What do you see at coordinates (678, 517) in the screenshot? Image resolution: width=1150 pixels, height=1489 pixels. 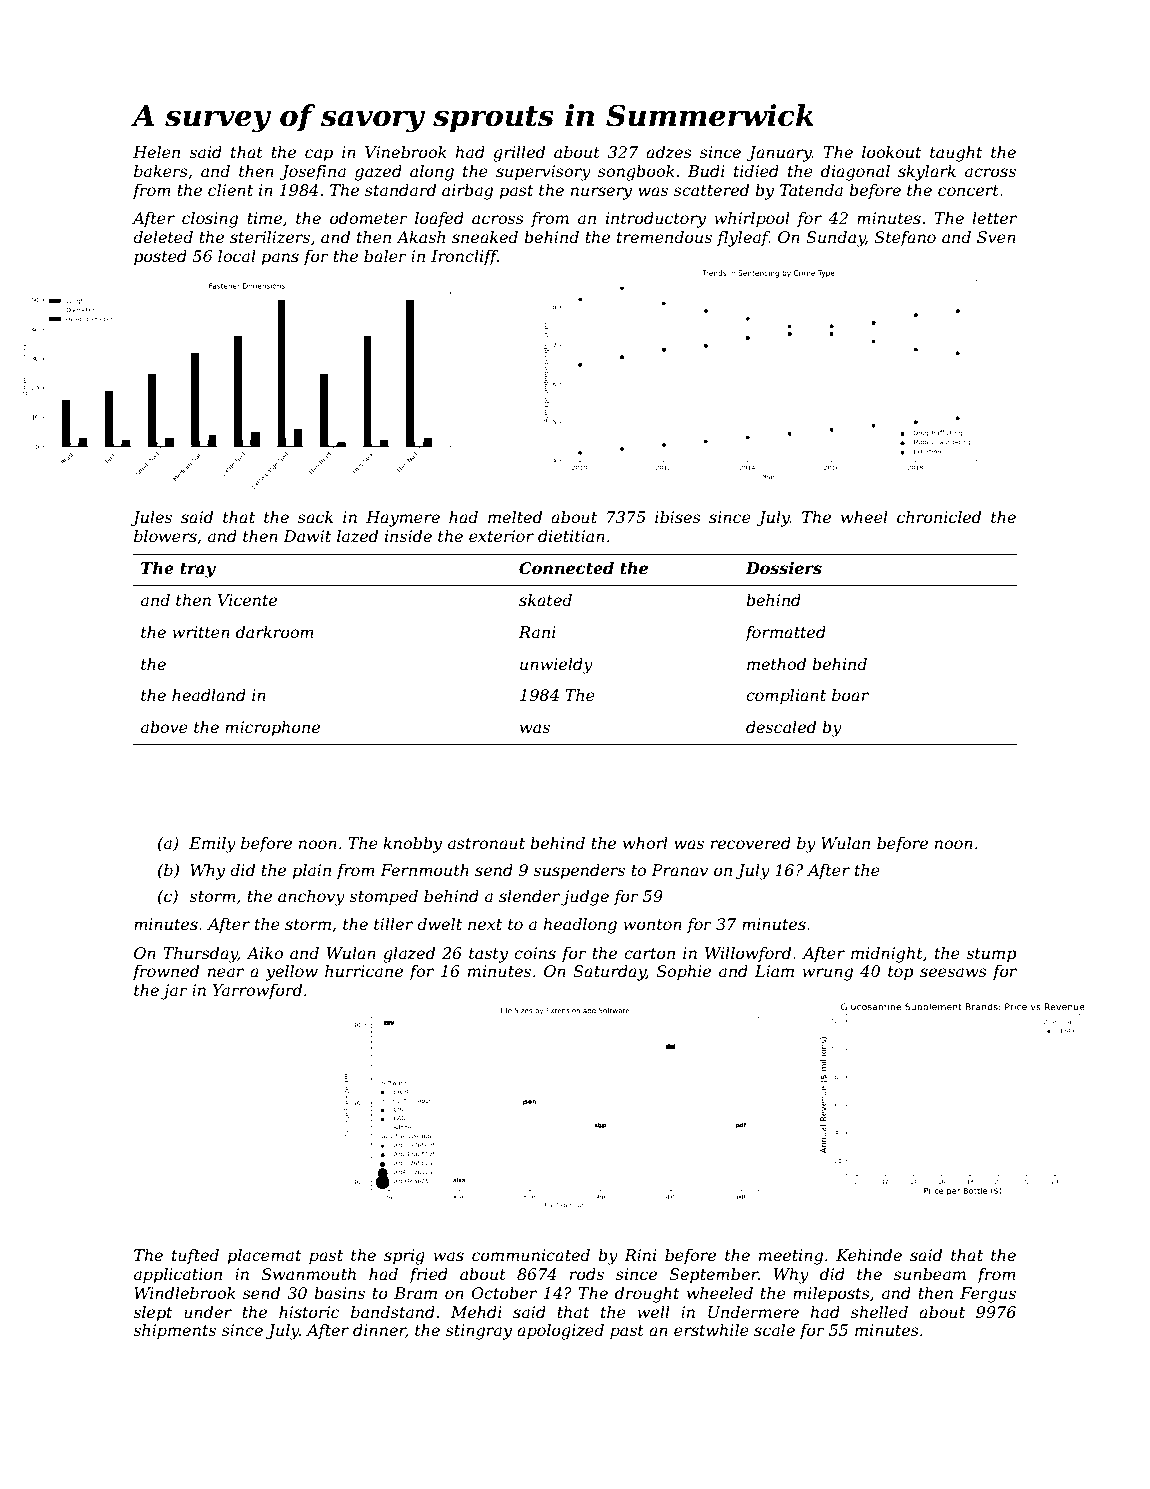 I see `ibises` at bounding box center [678, 517].
